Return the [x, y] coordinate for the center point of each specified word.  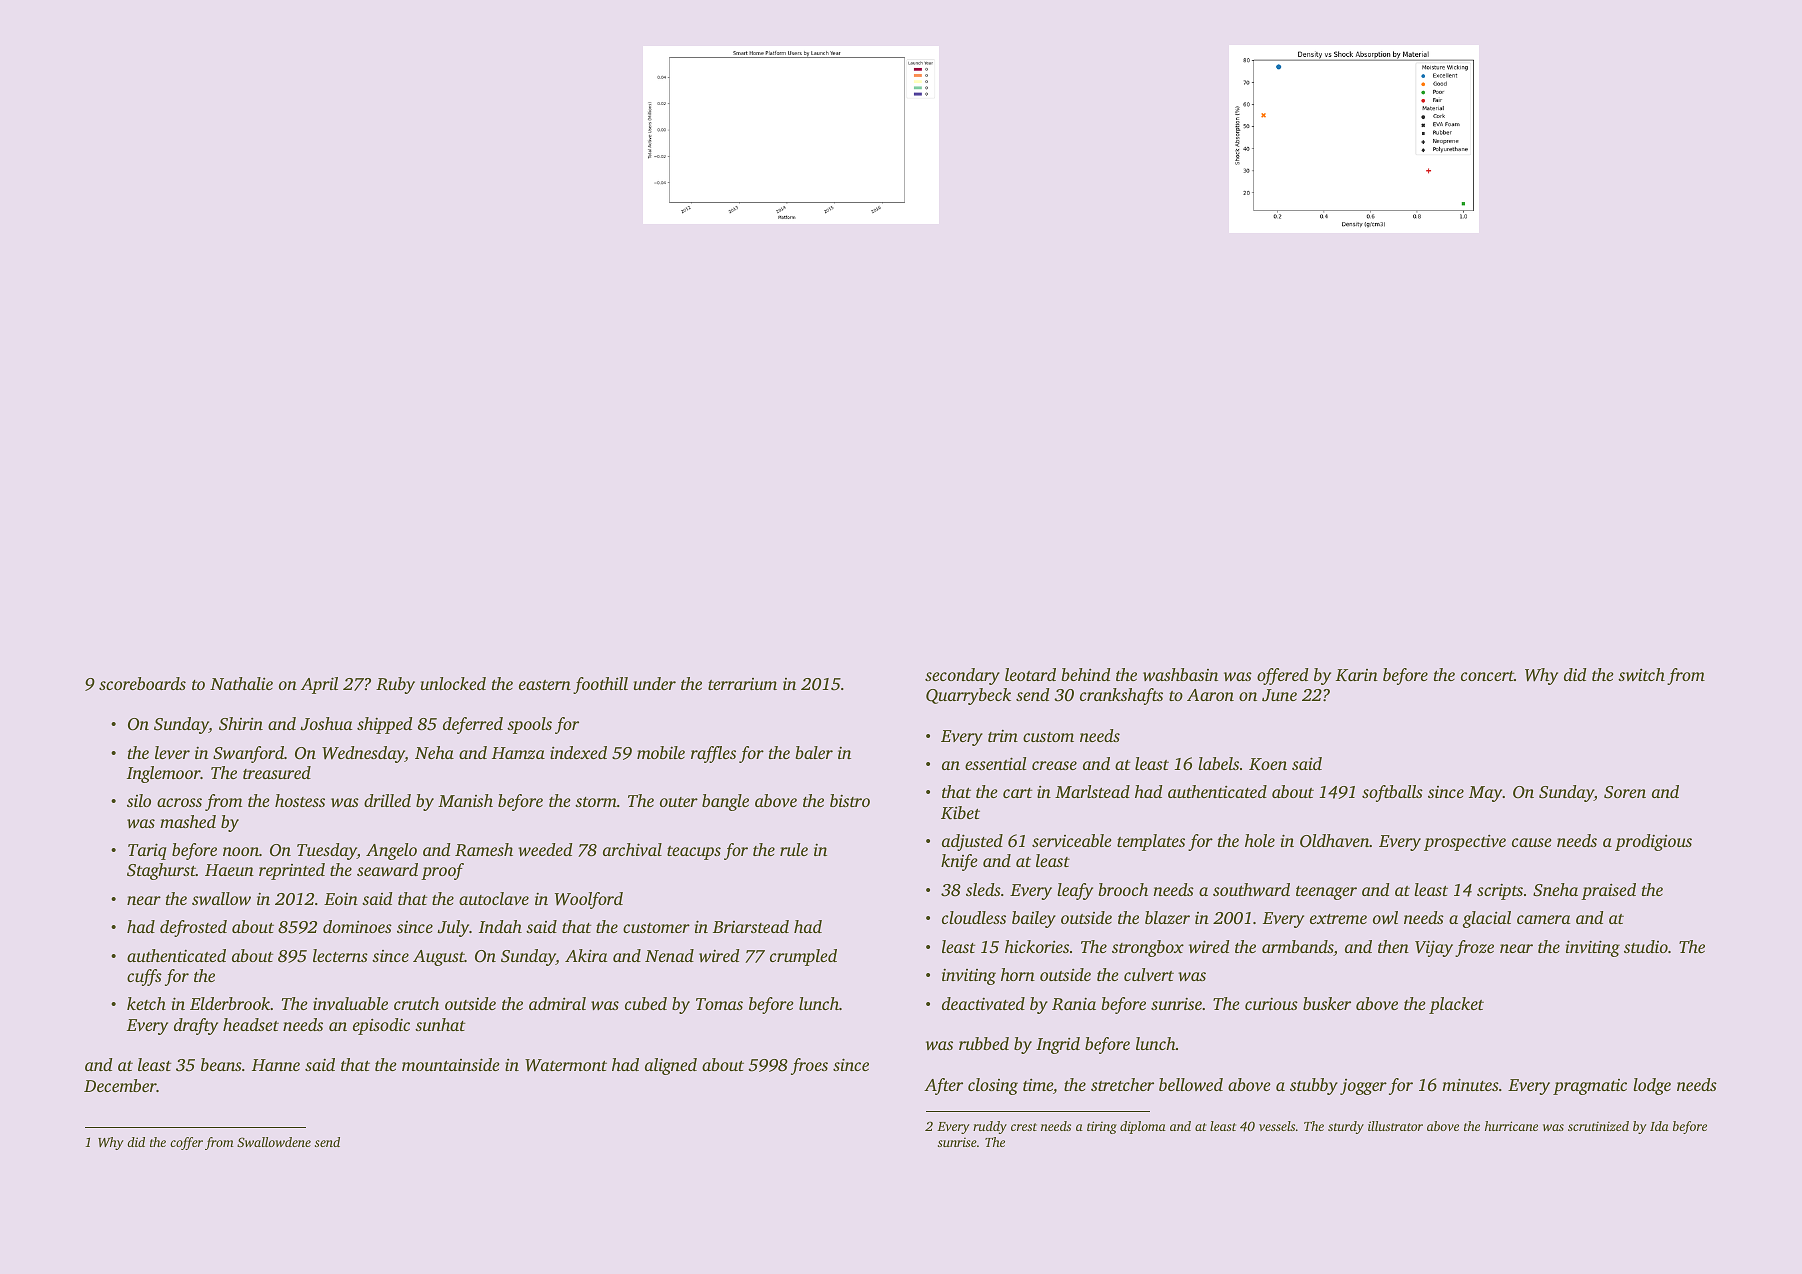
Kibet [960, 813]
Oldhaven [1335, 841]
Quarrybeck [968, 696]
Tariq [147, 851]
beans [221, 1064]
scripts [1500, 892]
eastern [545, 685]
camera [1544, 919]
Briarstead [751, 926]
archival [632, 849]
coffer [186, 1143]
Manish [465, 800]
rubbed [984, 1043]
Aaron [1210, 695]
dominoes [357, 926]
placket [1456, 1005]
